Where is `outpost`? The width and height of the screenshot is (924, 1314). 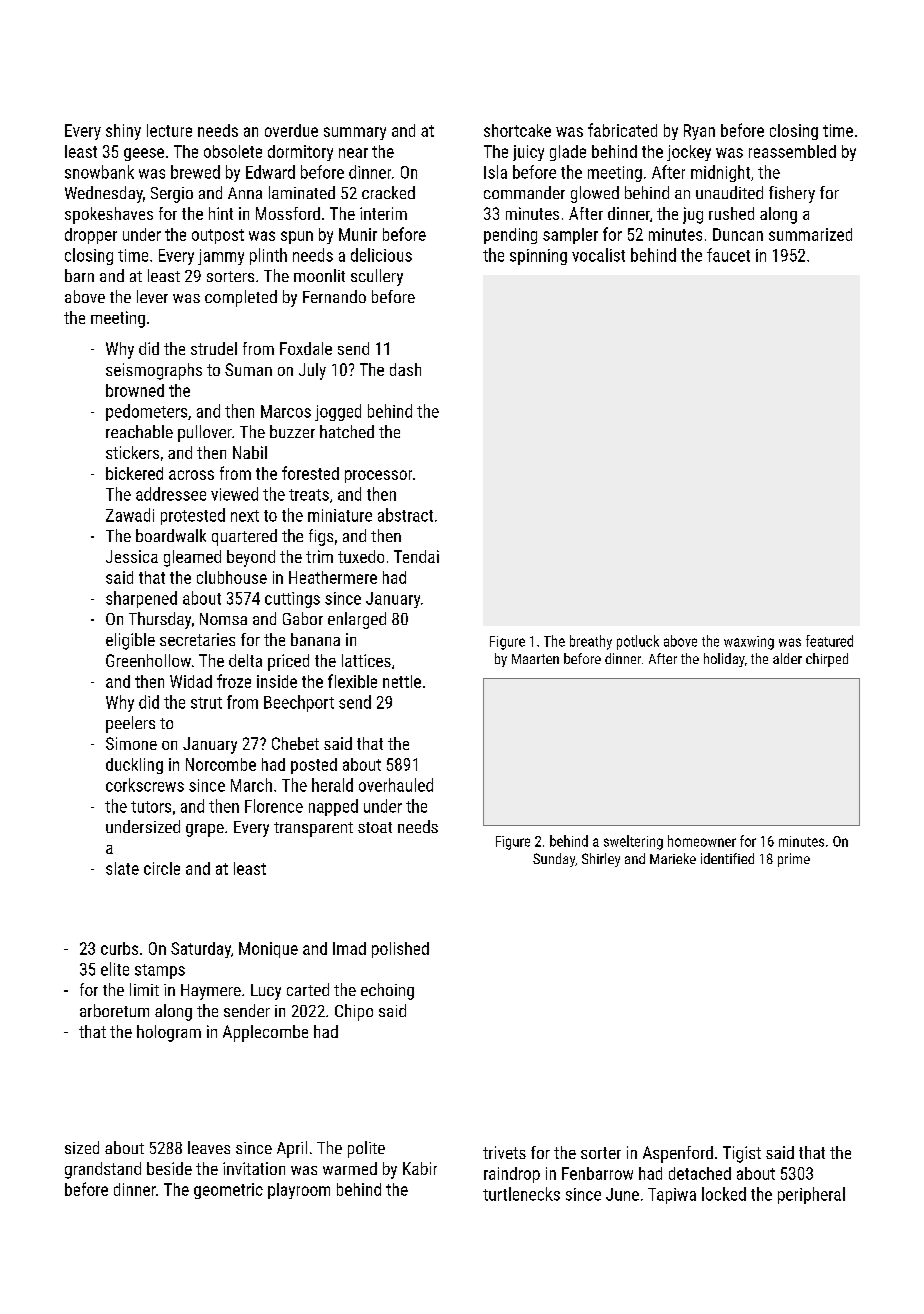 outpost is located at coordinates (218, 236).
